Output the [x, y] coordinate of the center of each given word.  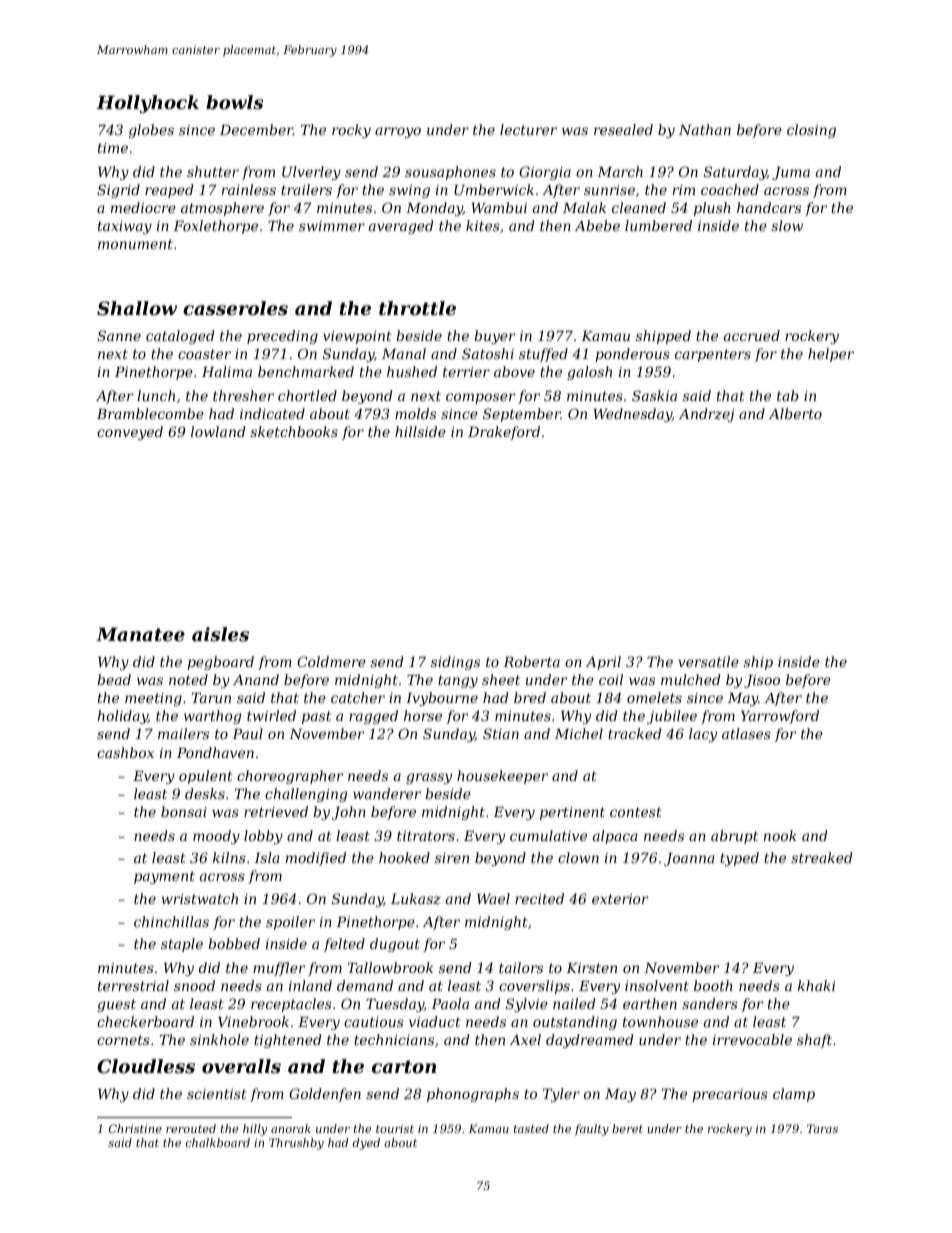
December [256, 129]
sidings [455, 663]
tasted [531, 1128]
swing [409, 191]
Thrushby [296, 1144]
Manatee [140, 634]
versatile [708, 661]
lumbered [658, 225]
